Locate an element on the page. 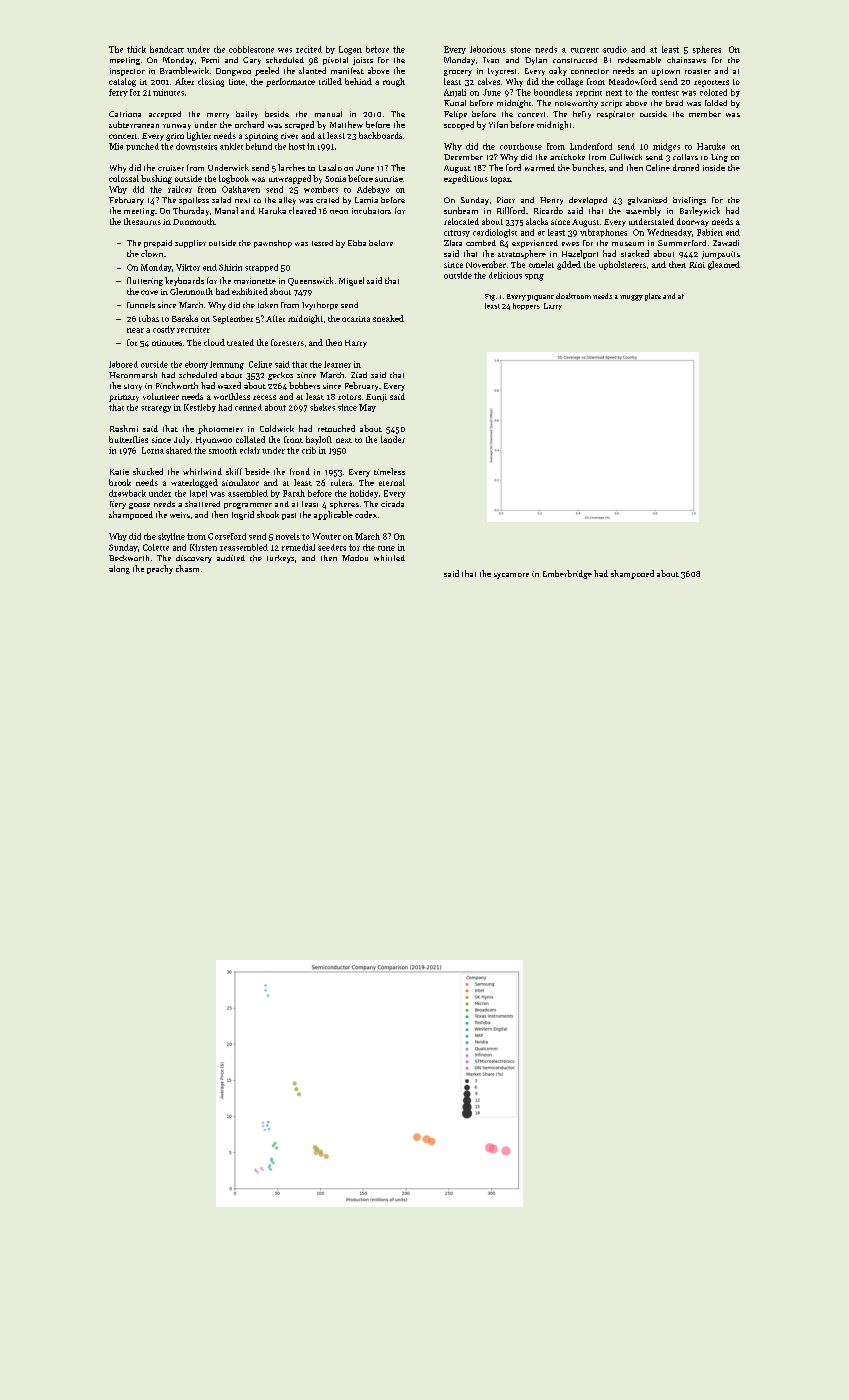 The height and width of the page is (1400, 849). muggy is located at coordinates (631, 298).
